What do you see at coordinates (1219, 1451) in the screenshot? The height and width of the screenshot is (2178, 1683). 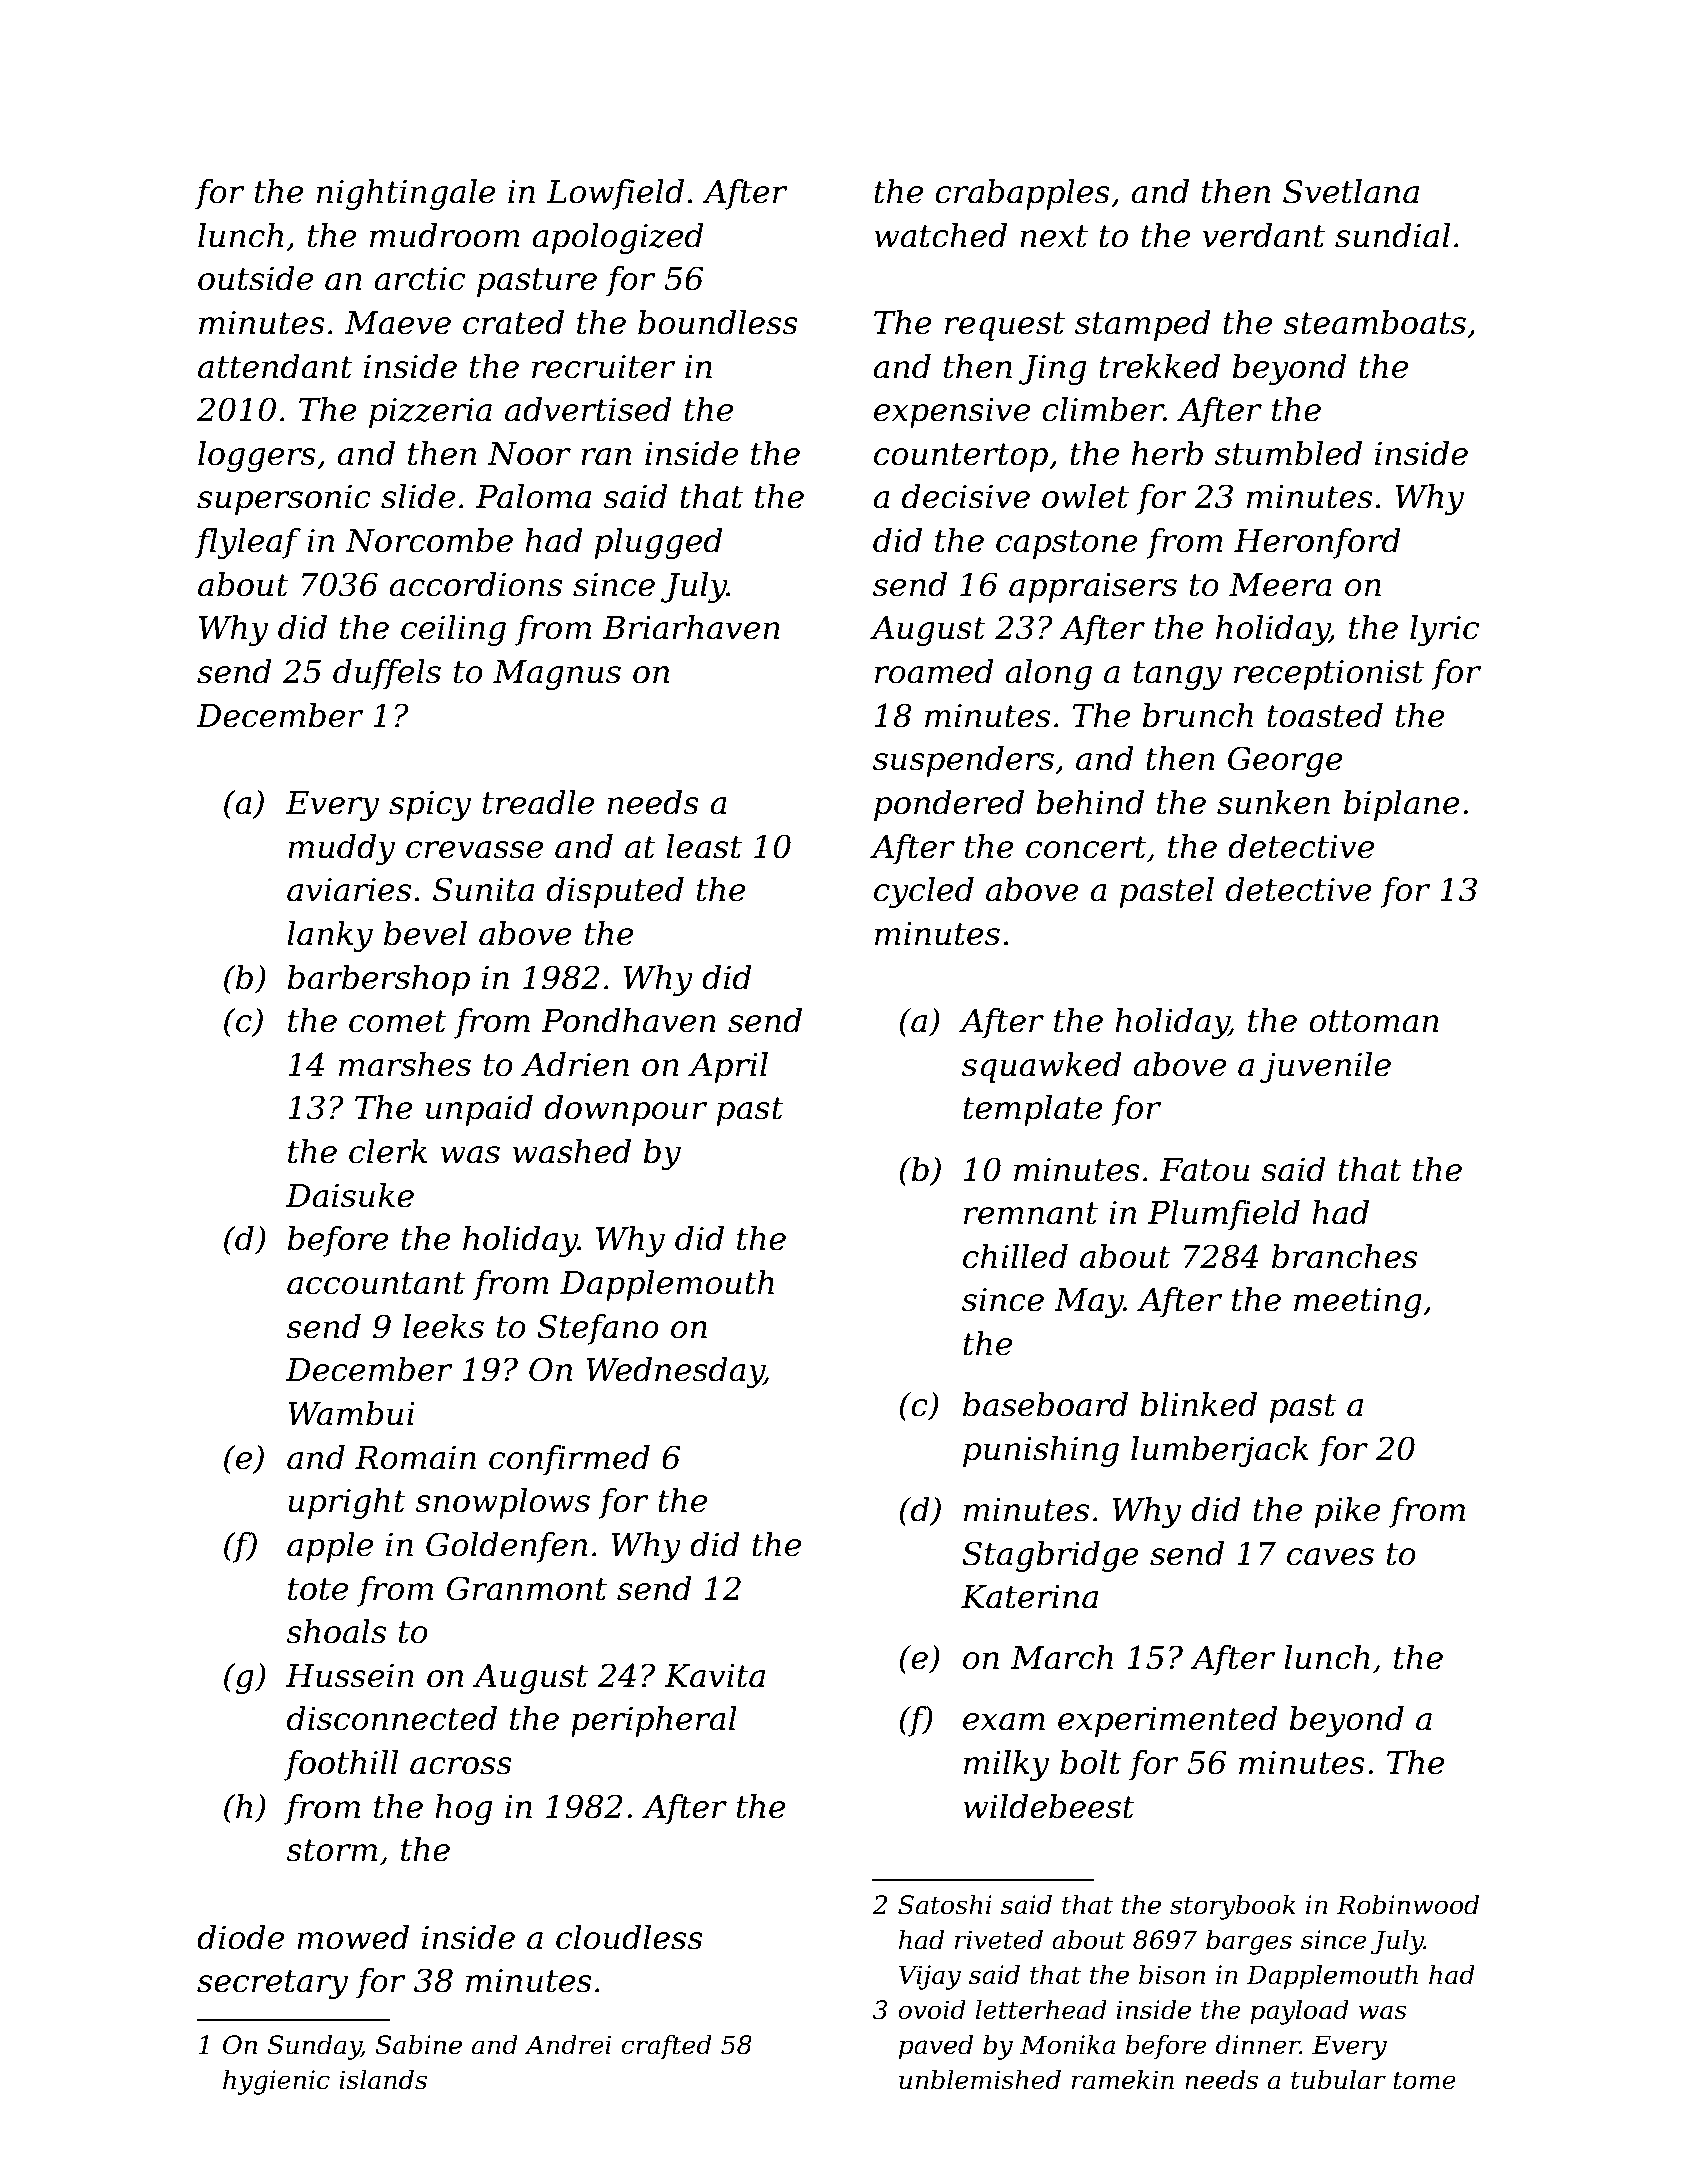 I see `lumberjack` at bounding box center [1219, 1451].
